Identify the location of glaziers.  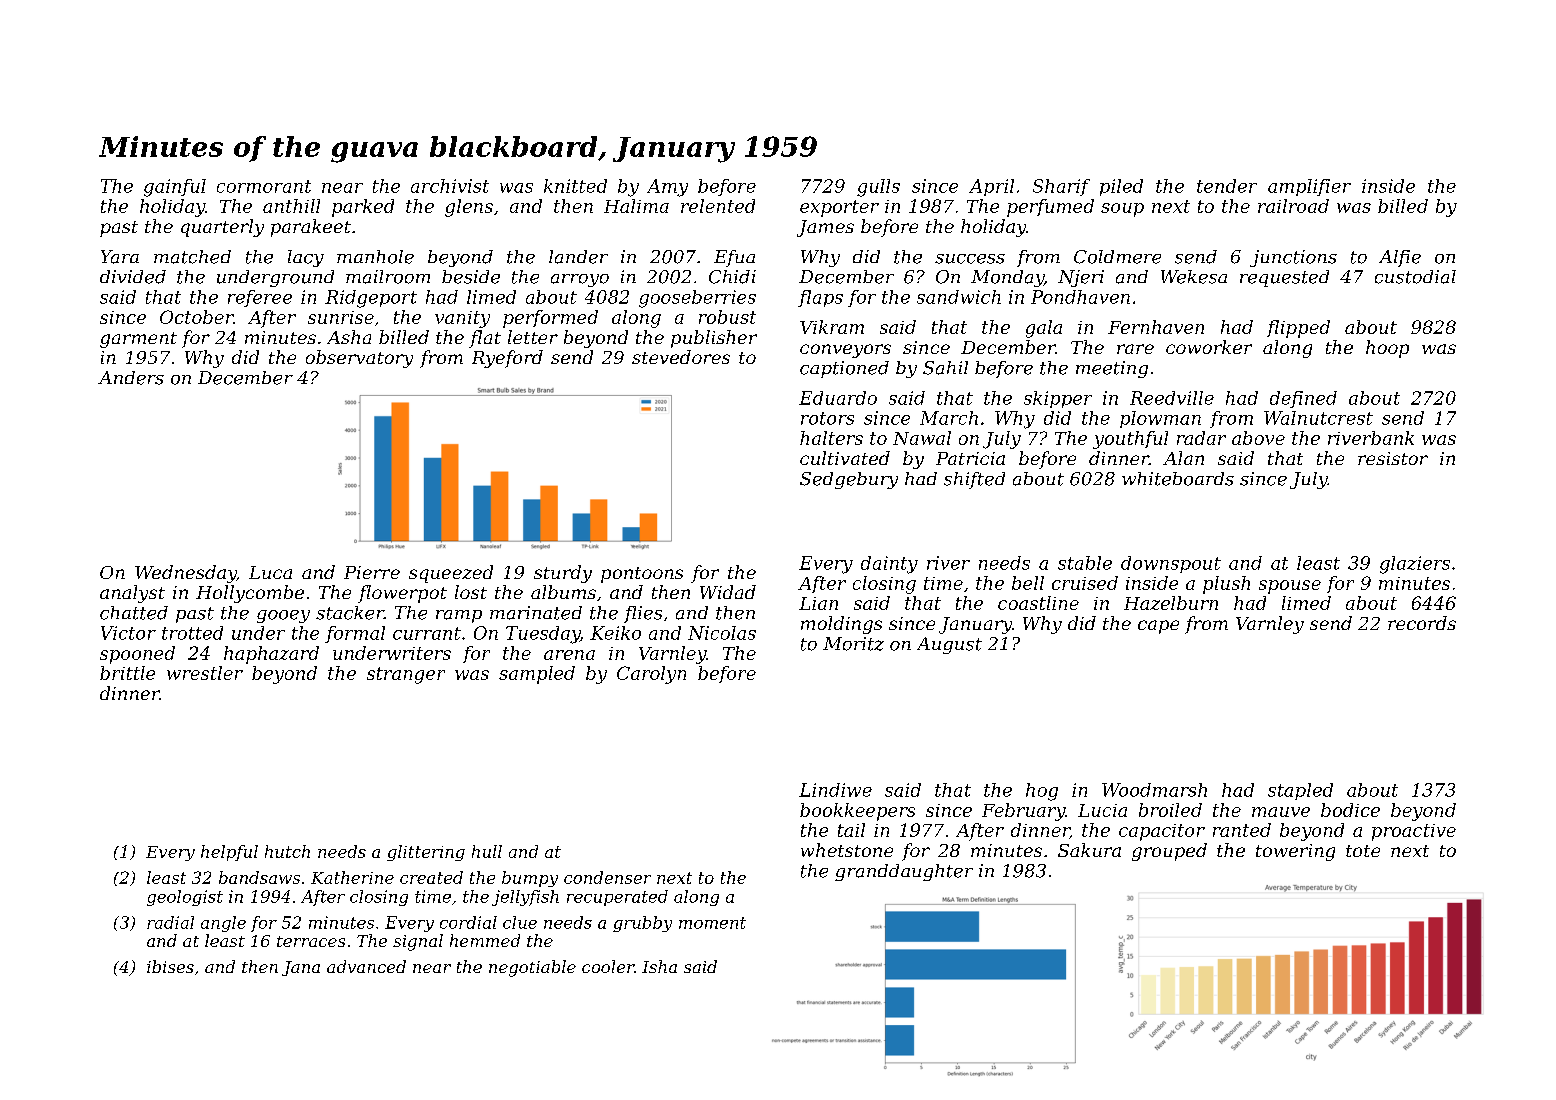
(1415, 565).
